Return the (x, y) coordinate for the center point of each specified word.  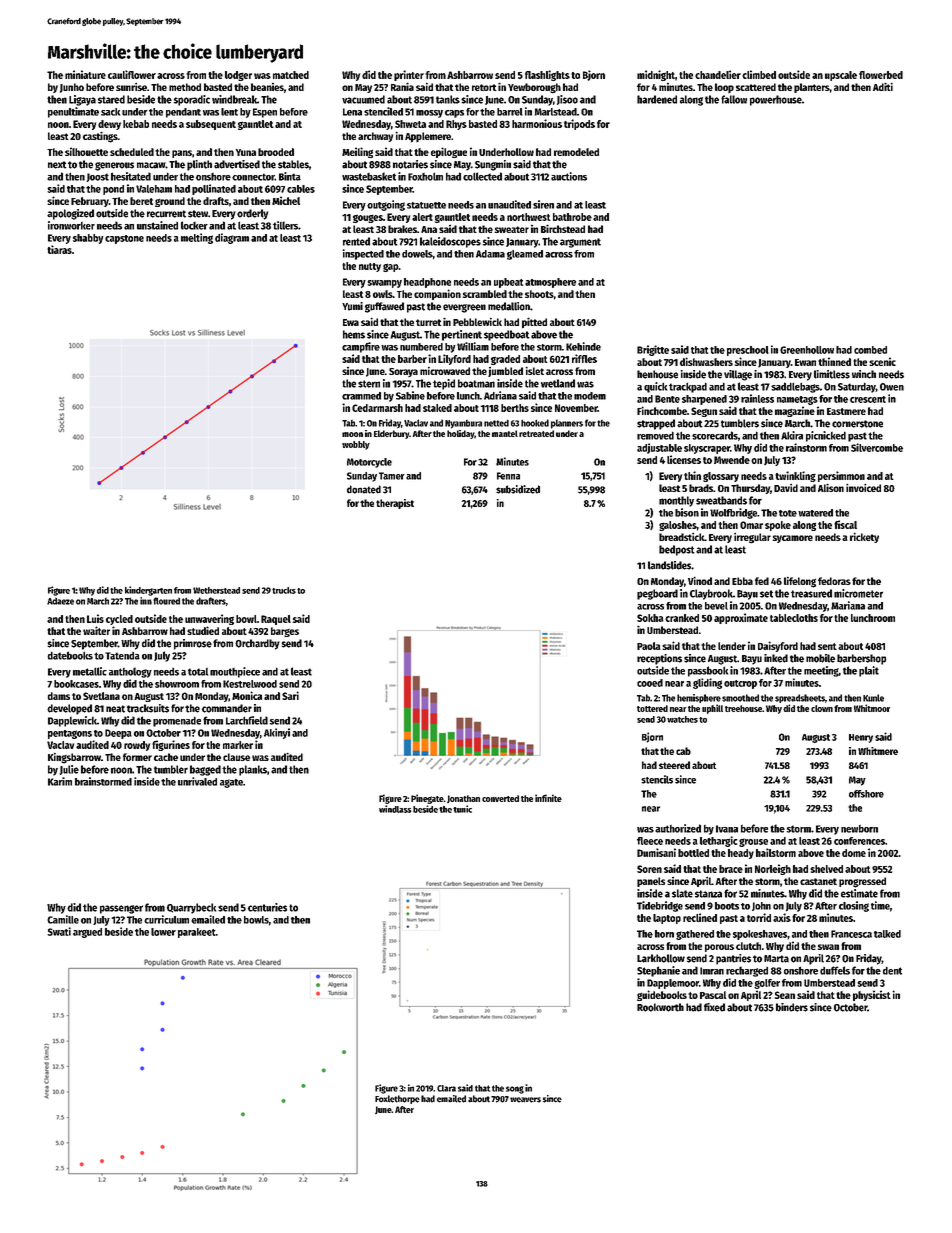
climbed (759, 74)
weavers (525, 1100)
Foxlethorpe (397, 1099)
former (137, 757)
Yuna (246, 152)
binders (792, 1007)
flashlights (547, 75)
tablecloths (794, 618)
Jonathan (463, 799)
